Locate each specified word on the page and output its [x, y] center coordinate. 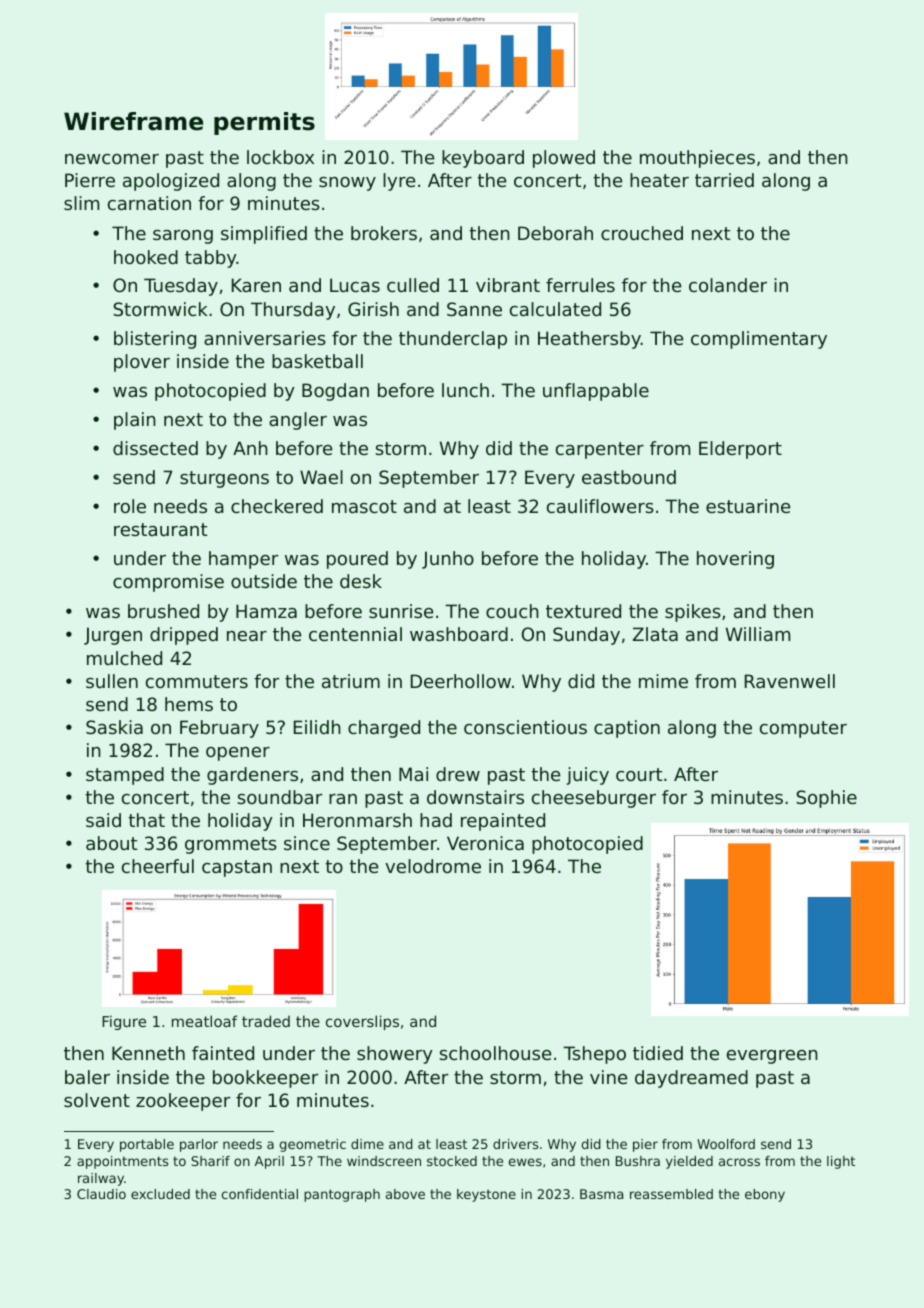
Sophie [826, 799]
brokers [384, 233]
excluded [160, 1194]
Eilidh [317, 727]
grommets [231, 845]
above [405, 1194]
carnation [149, 203]
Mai [413, 774]
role [130, 506]
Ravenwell [790, 681]
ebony [765, 1195]
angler [298, 421]
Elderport [740, 450]
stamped [125, 776]
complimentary [759, 340]
